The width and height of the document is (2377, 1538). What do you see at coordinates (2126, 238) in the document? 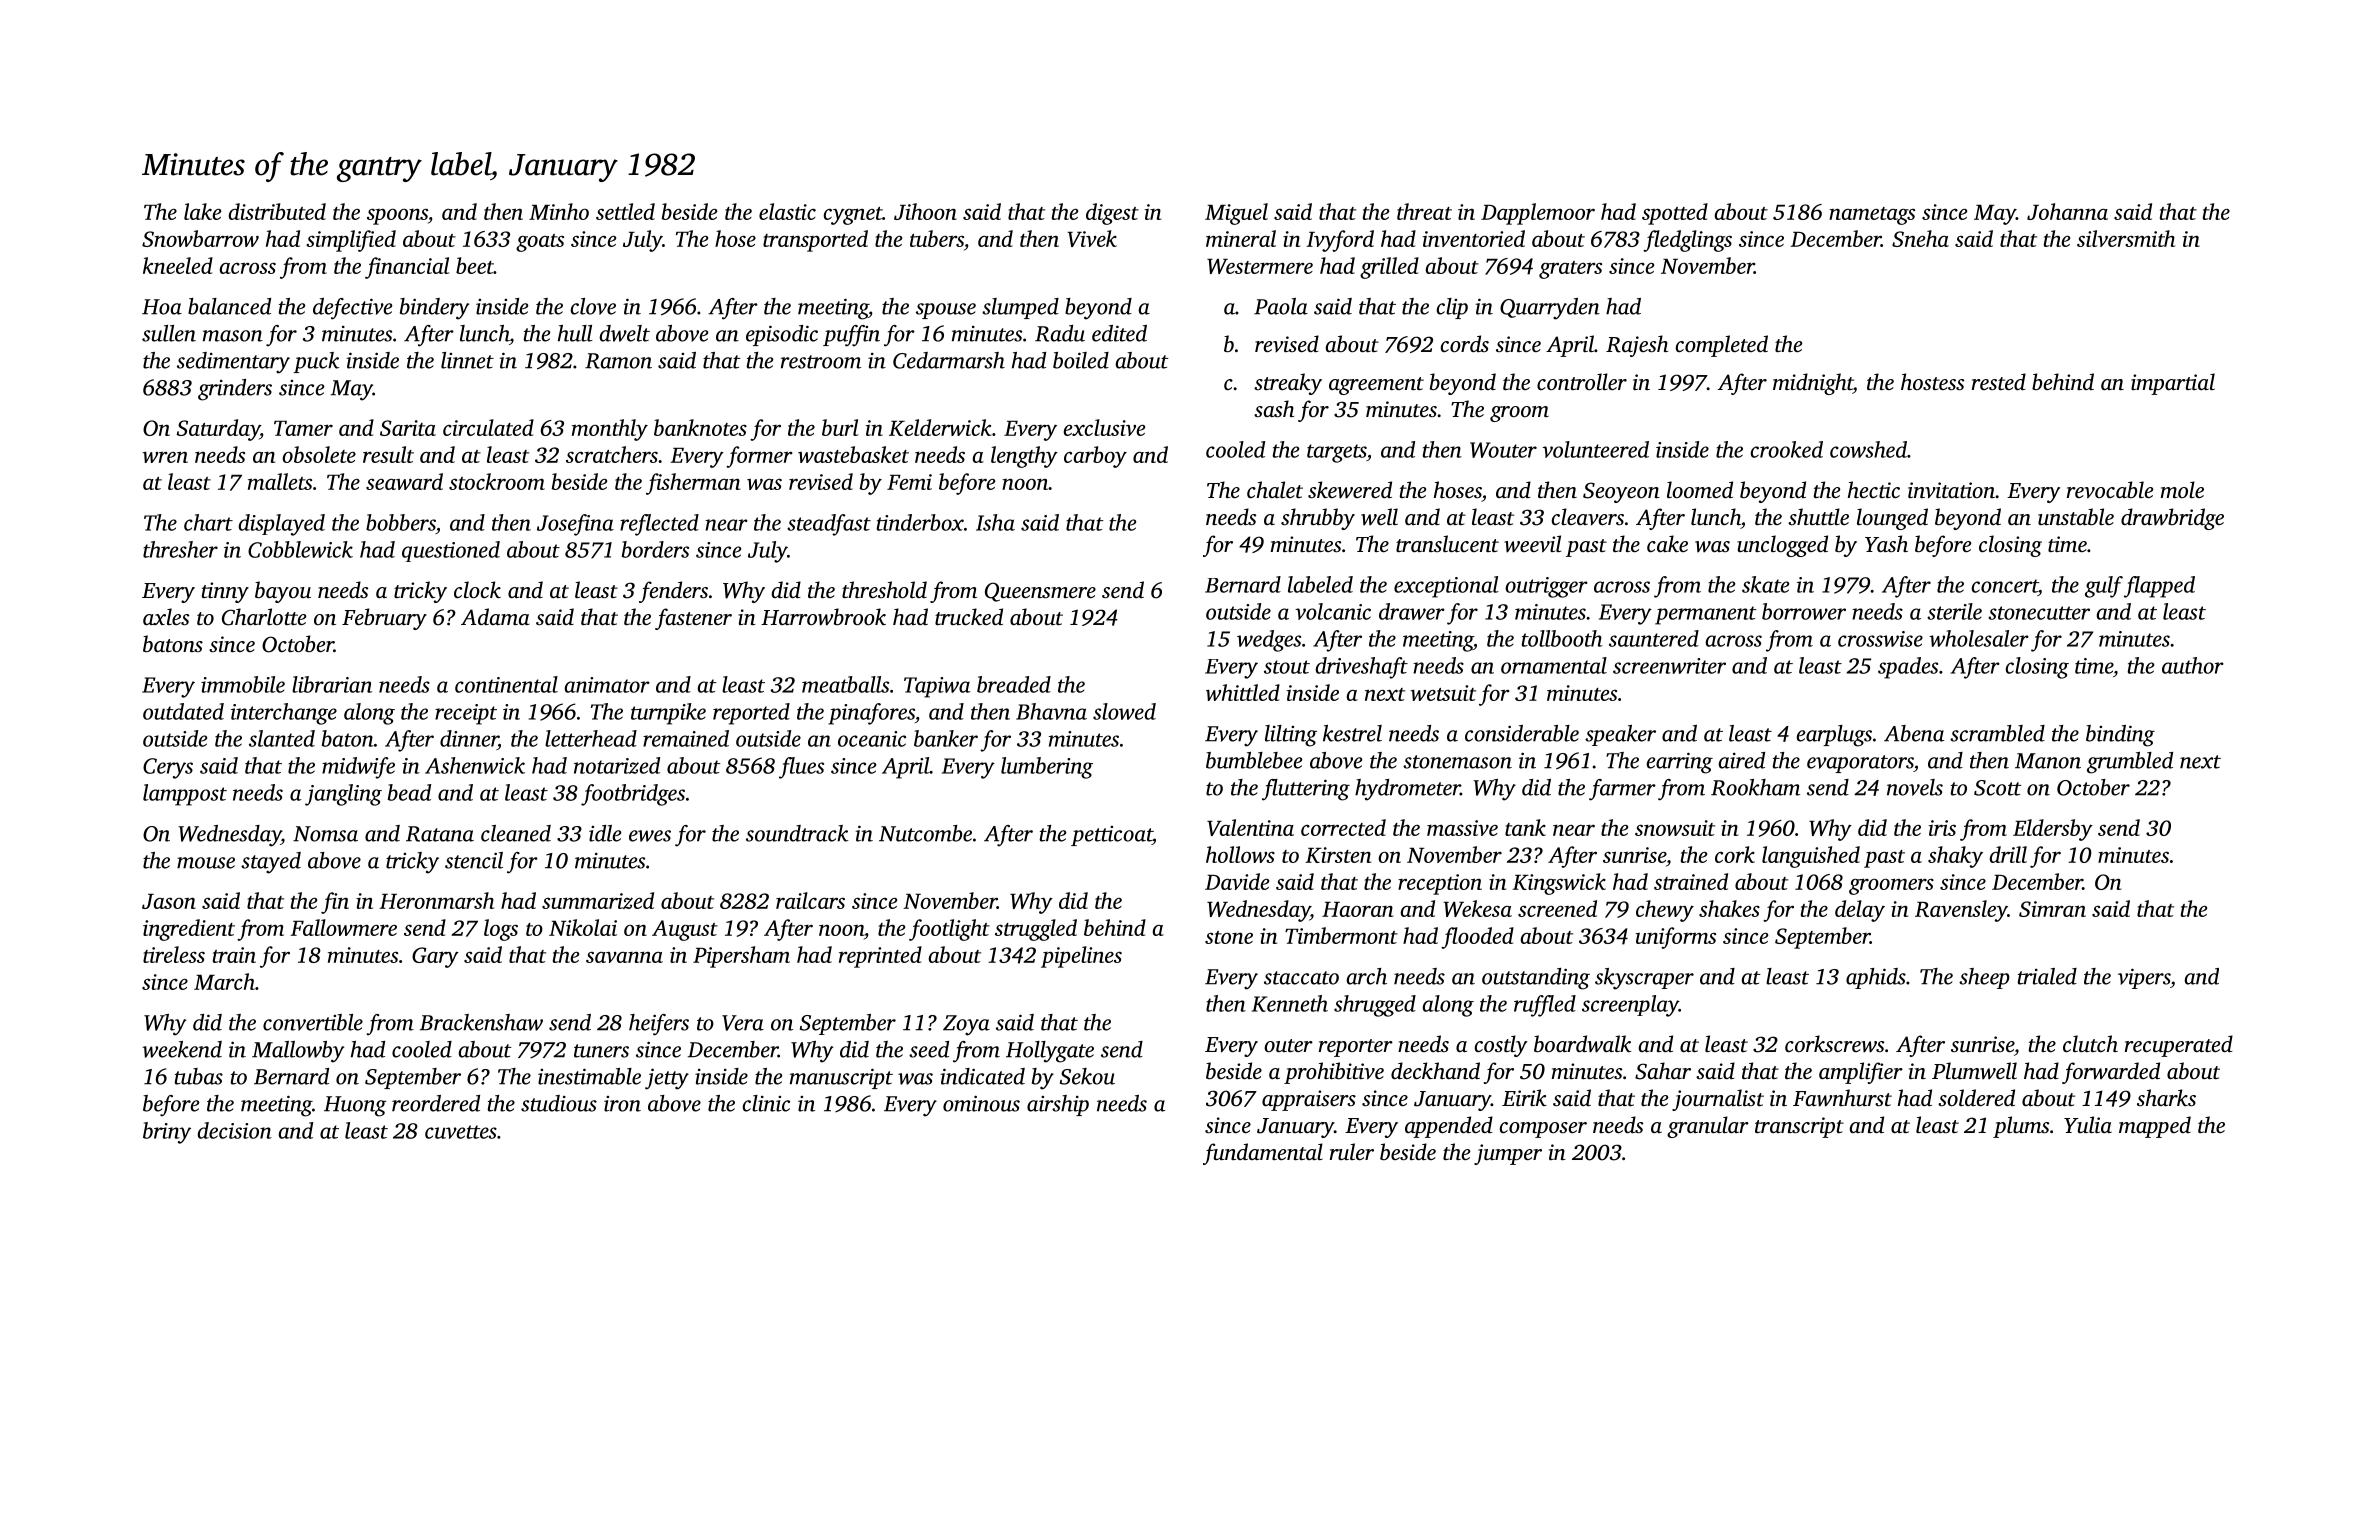
I see `silversmith` at bounding box center [2126, 238].
